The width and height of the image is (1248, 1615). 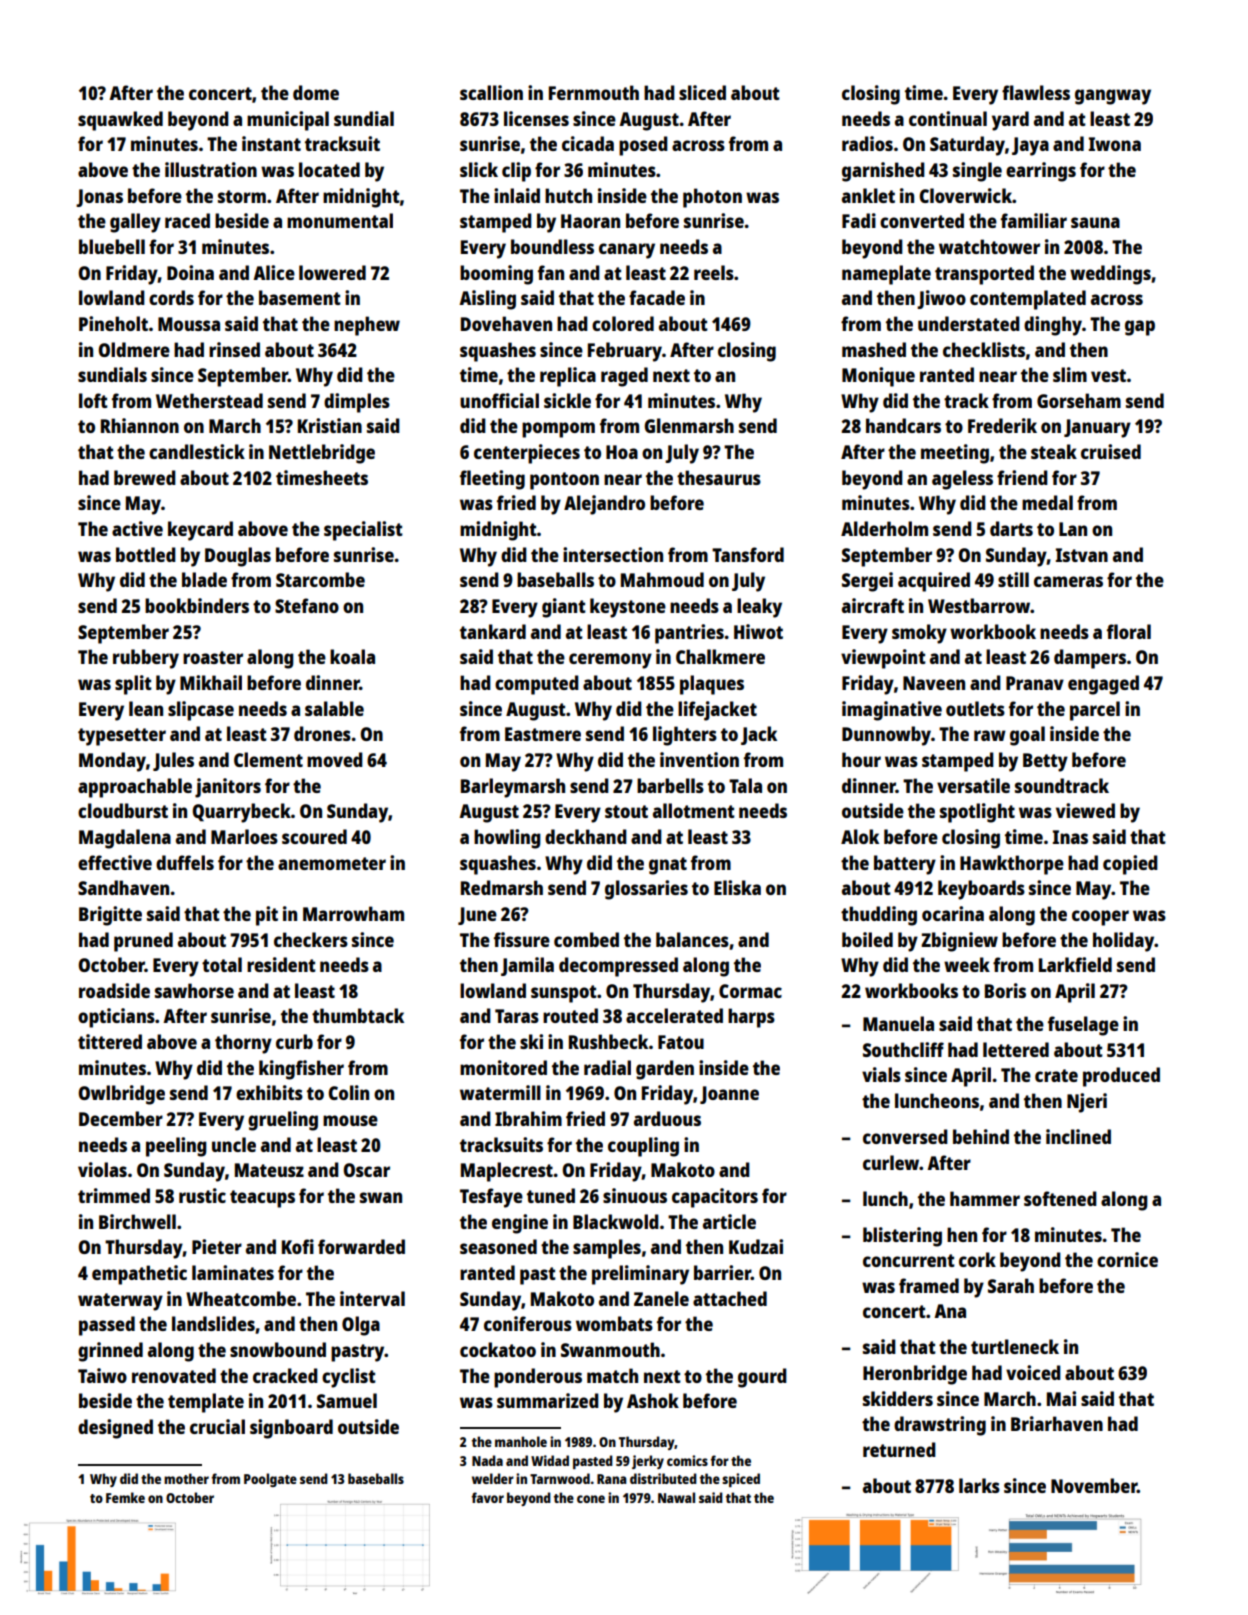 I want to click on gangway, so click(x=1113, y=97).
